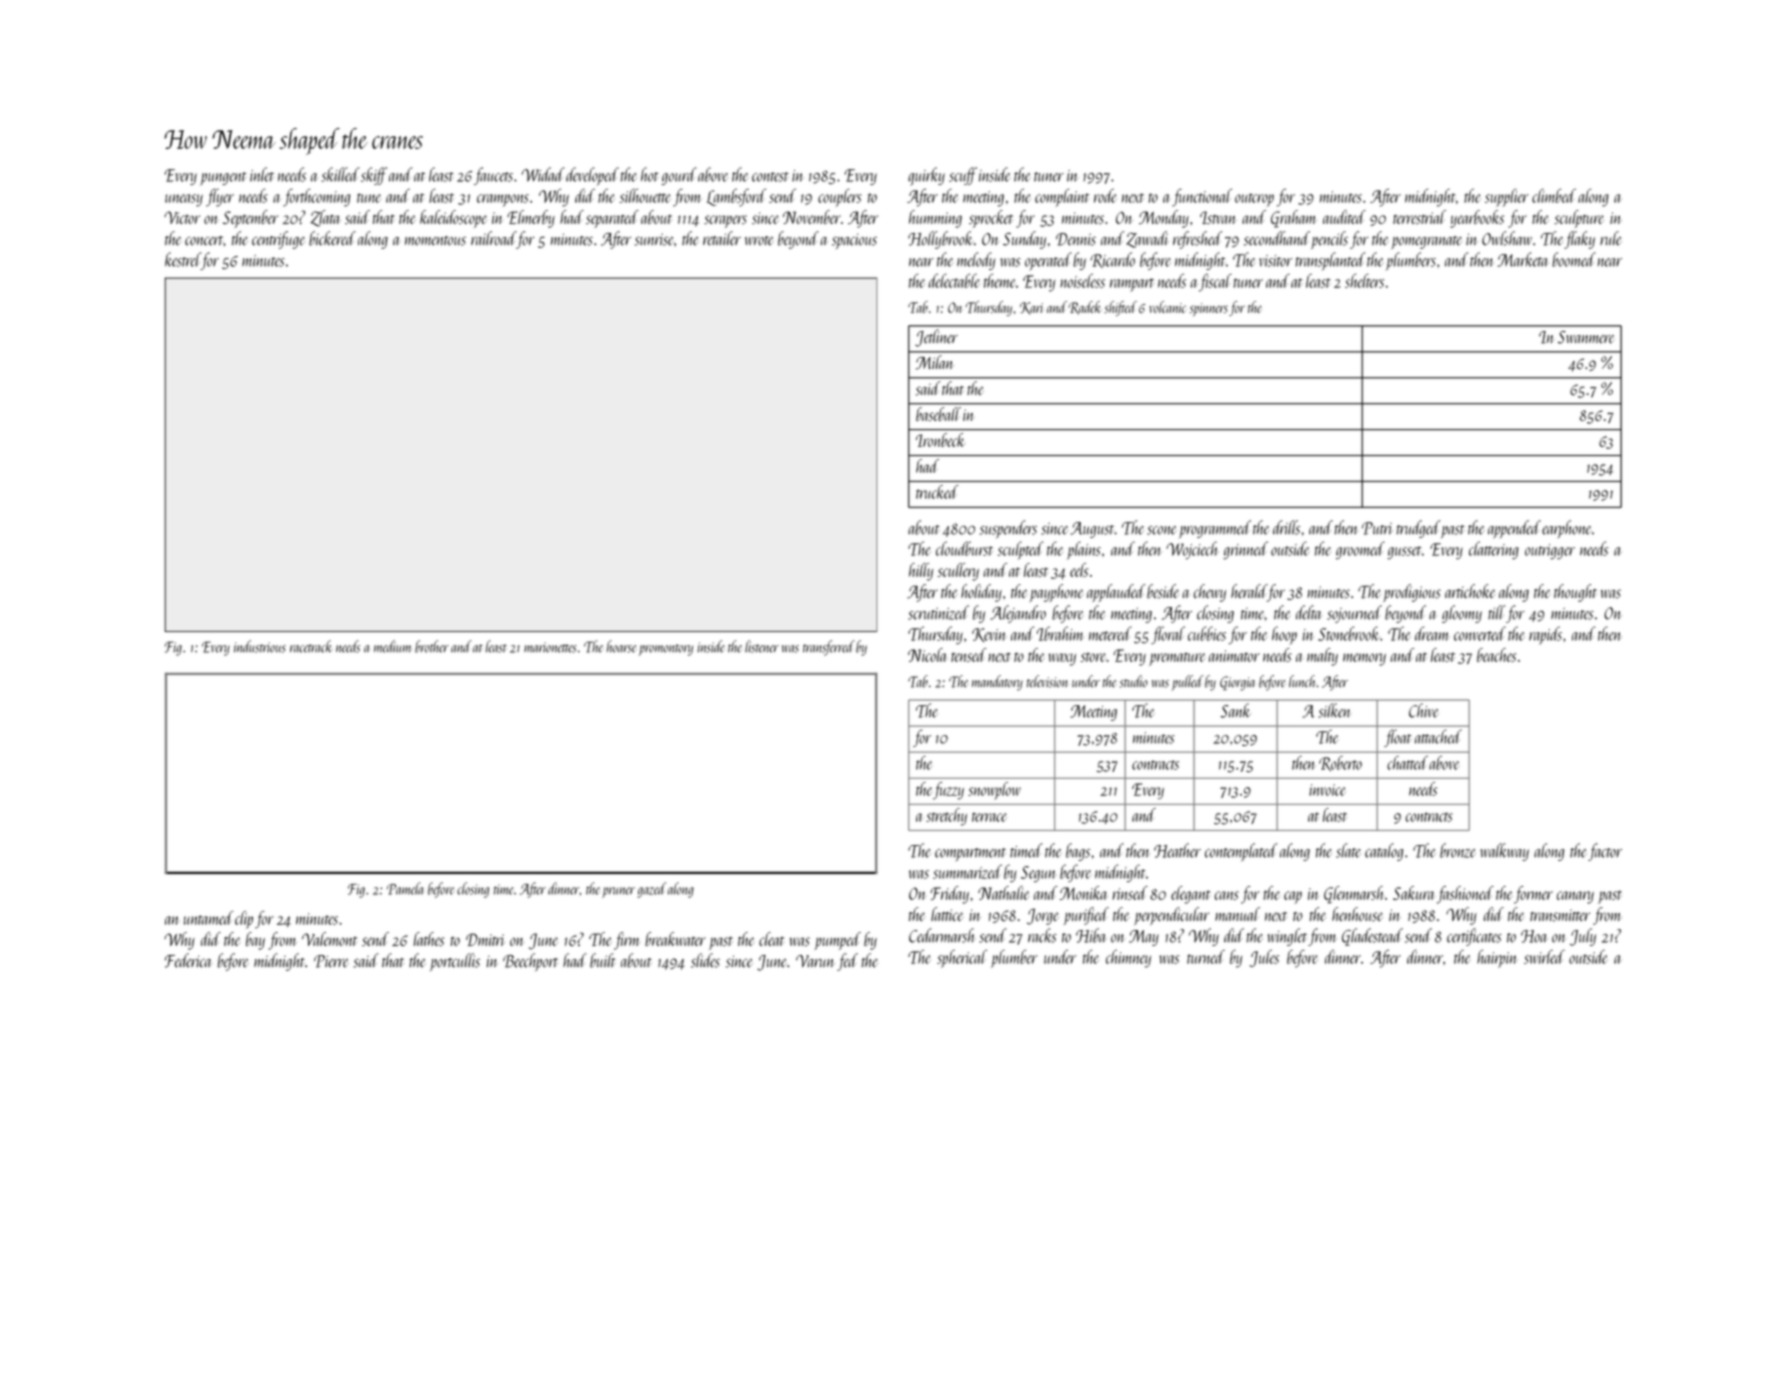 This screenshot has width=1786, height=1380. What do you see at coordinates (921, 572) in the screenshot?
I see `hilly` at bounding box center [921, 572].
